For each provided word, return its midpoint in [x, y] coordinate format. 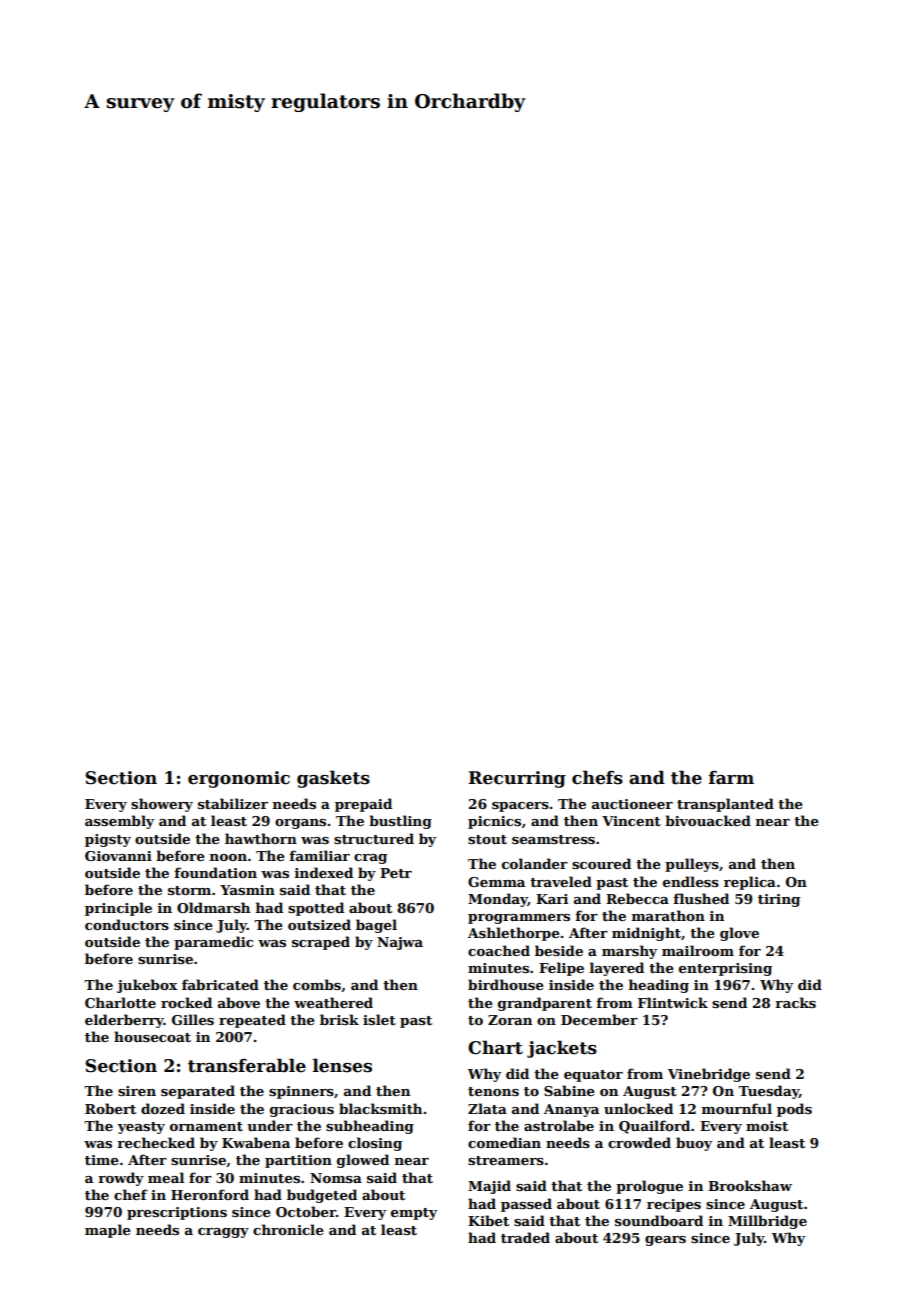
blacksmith [380, 1108]
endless [691, 881]
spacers [520, 807]
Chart [495, 1047]
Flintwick [673, 1002]
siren [137, 1091]
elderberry [124, 1021]
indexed [324, 872]
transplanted [725, 805]
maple [108, 1231]
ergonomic [239, 779]
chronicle [288, 1229]
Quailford [654, 1127]
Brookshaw [750, 1185]
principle [118, 909]
